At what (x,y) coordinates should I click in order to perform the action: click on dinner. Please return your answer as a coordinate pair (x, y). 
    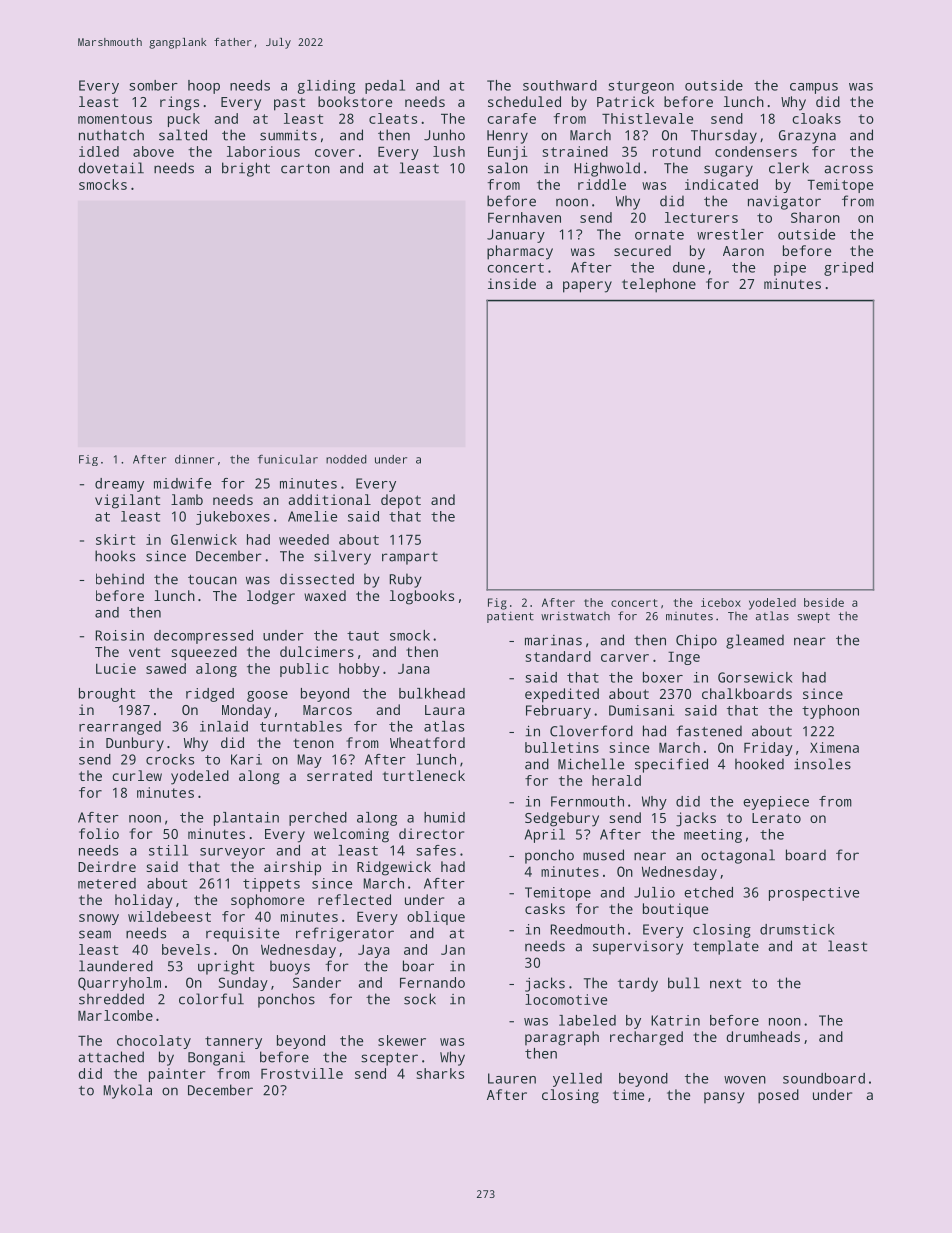
    Looking at the image, I should click on (194, 459).
